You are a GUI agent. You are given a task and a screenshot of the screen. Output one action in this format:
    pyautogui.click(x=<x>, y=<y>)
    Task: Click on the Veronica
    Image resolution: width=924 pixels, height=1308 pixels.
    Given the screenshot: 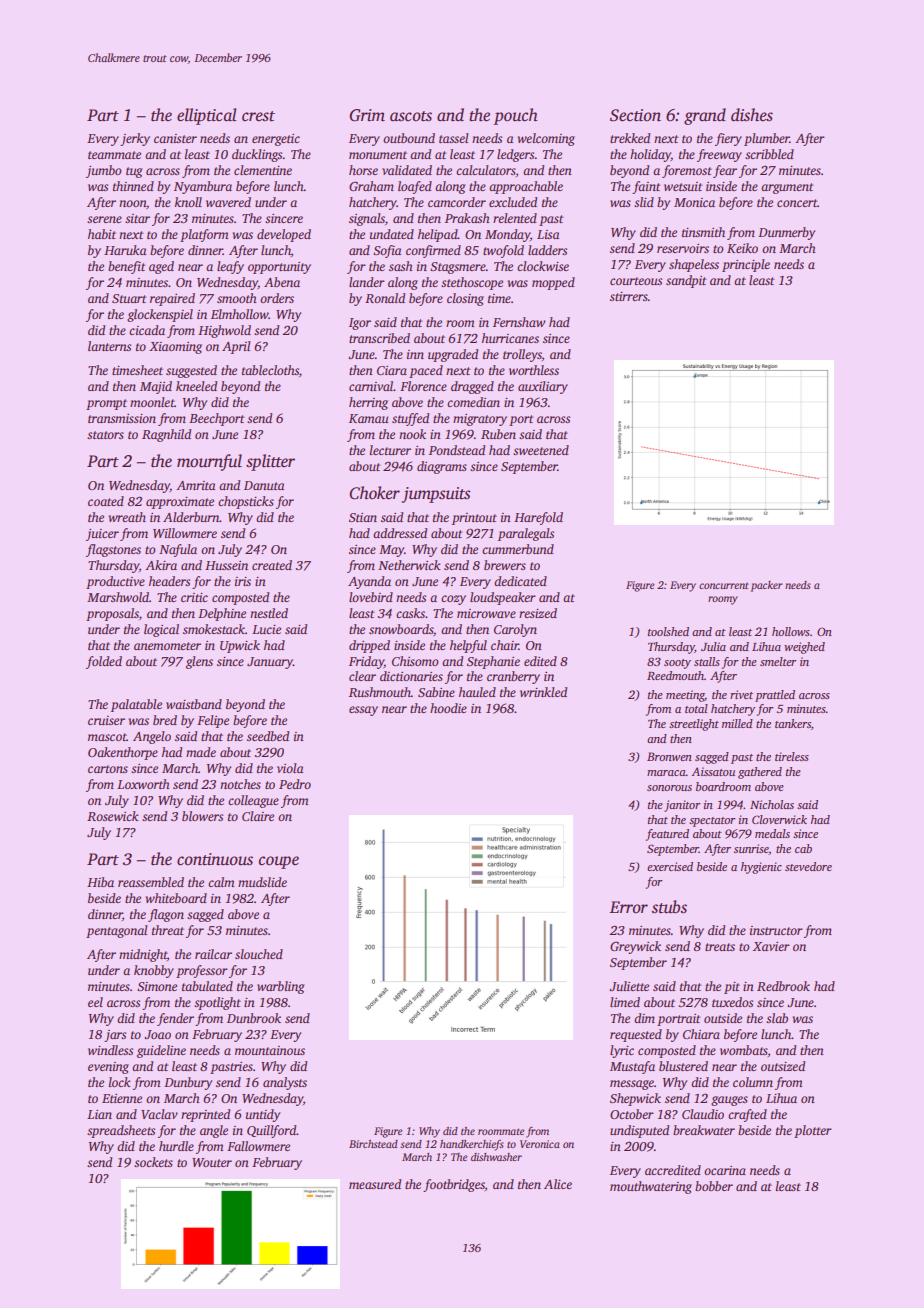 What is the action you would take?
    pyautogui.click(x=540, y=1144)
